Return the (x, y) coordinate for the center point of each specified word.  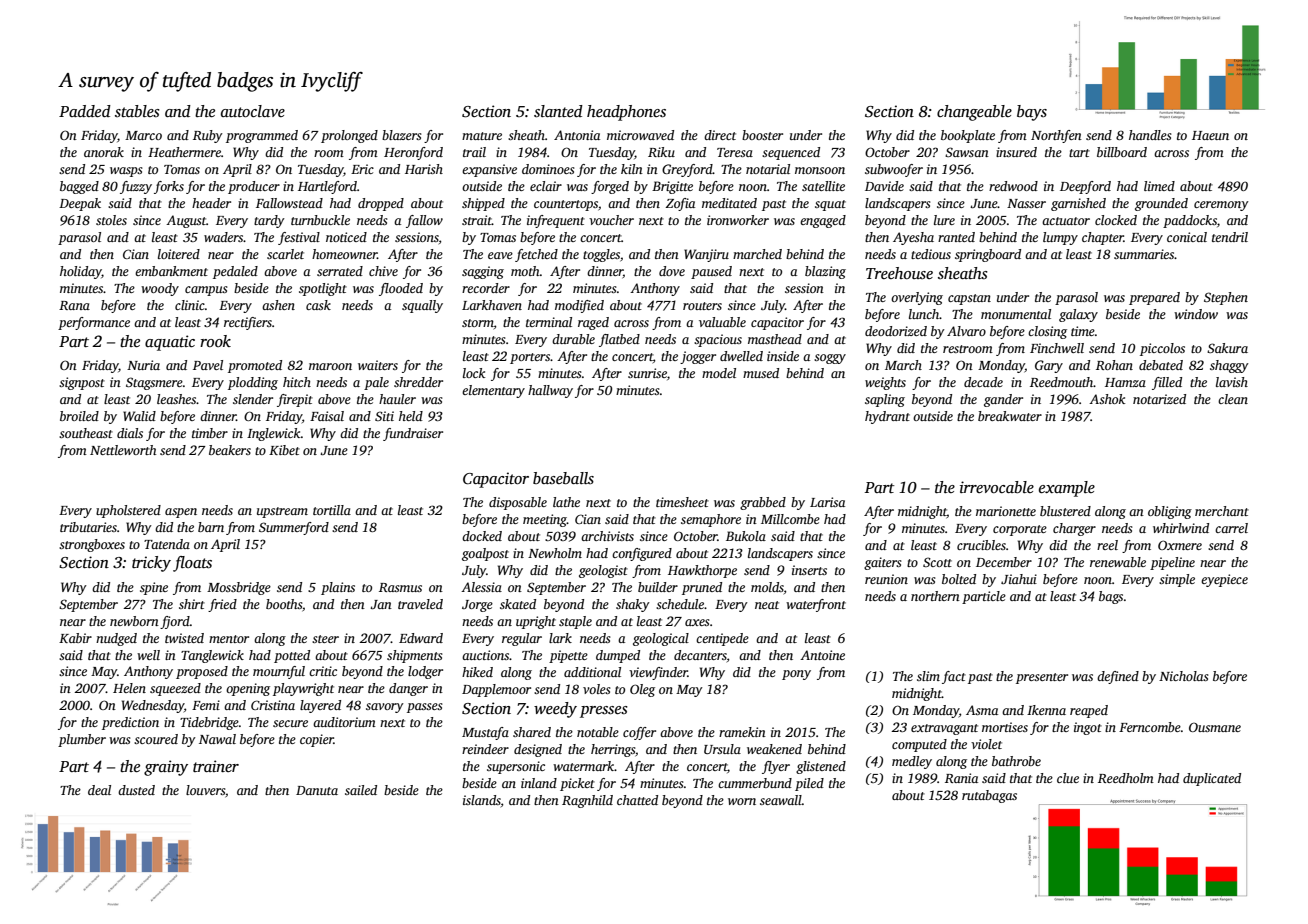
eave (500, 255)
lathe (566, 502)
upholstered (128, 511)
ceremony (1221, 206)
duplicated (1212, 779)
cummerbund (755, 783)
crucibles (981, 545)
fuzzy (136, 187)
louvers (205, 790)
